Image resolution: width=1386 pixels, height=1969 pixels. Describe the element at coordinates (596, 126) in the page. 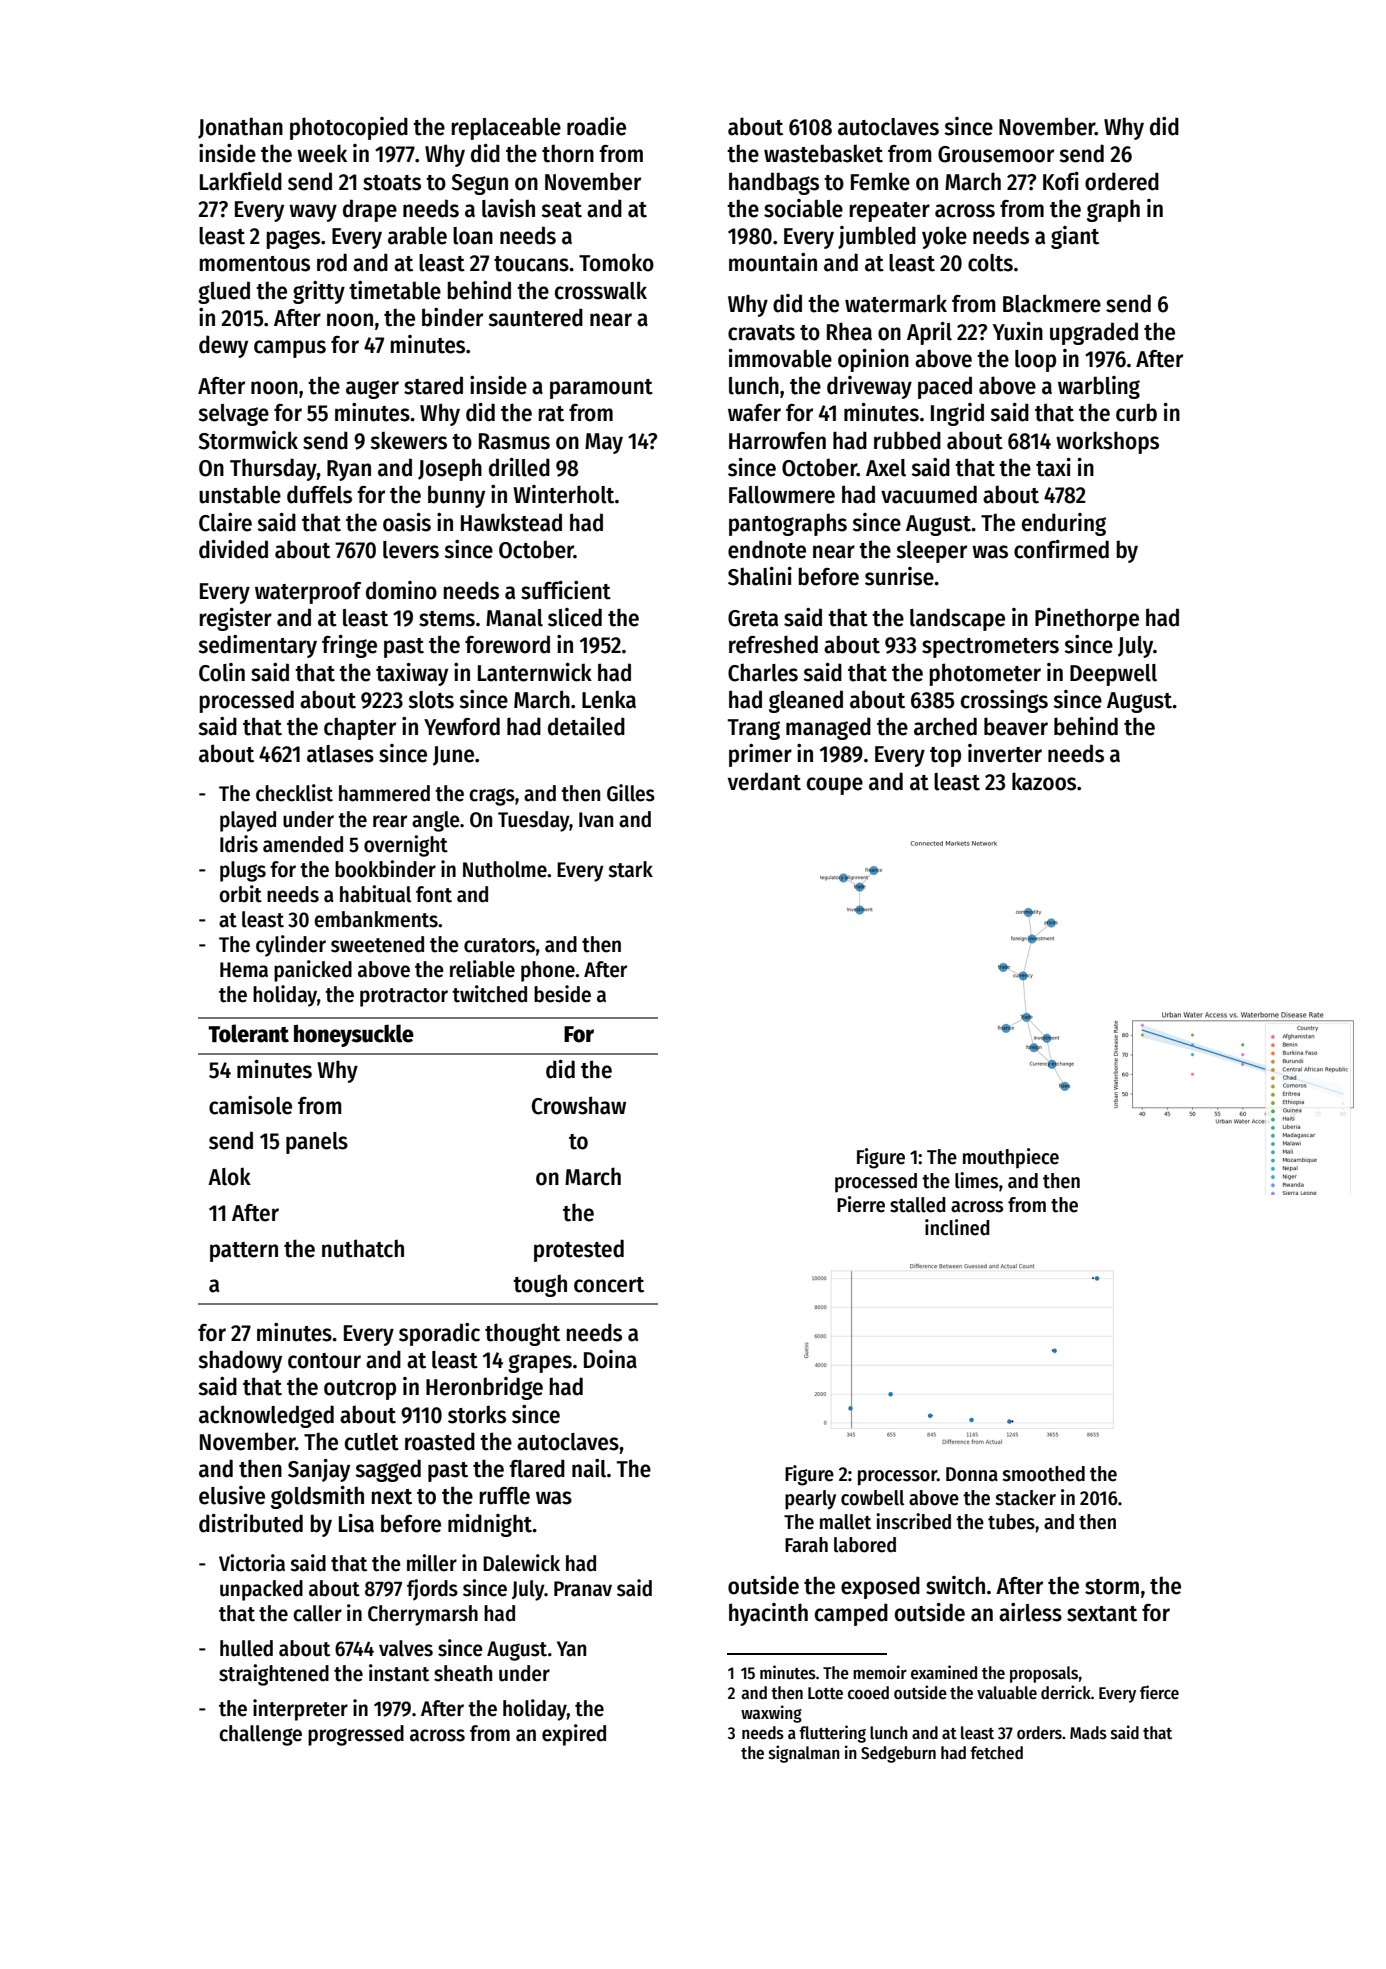

I see `roadie` at that location.
